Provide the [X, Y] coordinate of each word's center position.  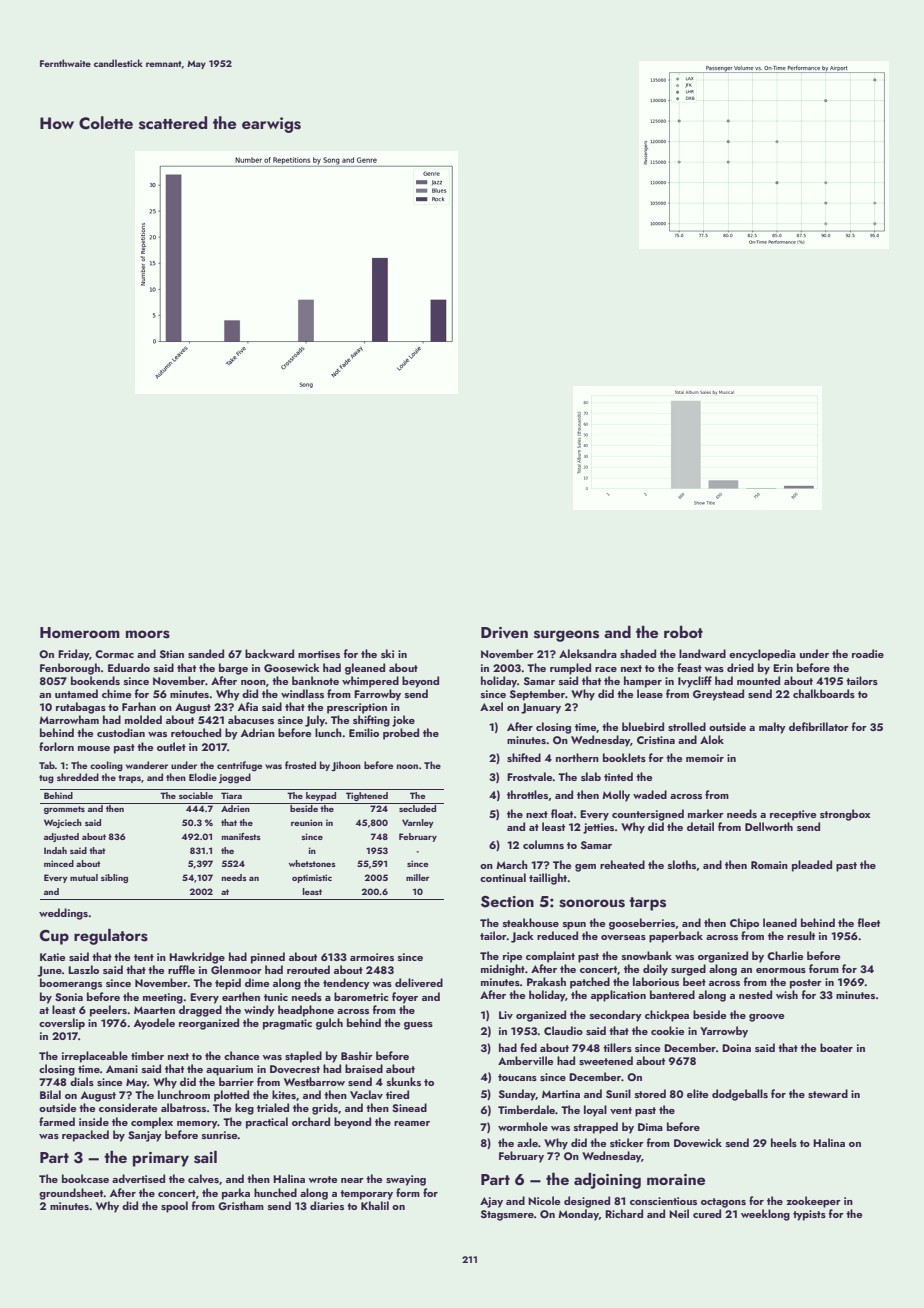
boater [836, 1047]
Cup [54, 937]
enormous [781, 970]
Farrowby [377, 695]
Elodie [203, 777]
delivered [419, 982]
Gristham [241, 1205]
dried [740, 667]
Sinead [409, 1107]
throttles [527, 794]
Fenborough [70, 669]
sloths [682, 864]
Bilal [50, 1094]
